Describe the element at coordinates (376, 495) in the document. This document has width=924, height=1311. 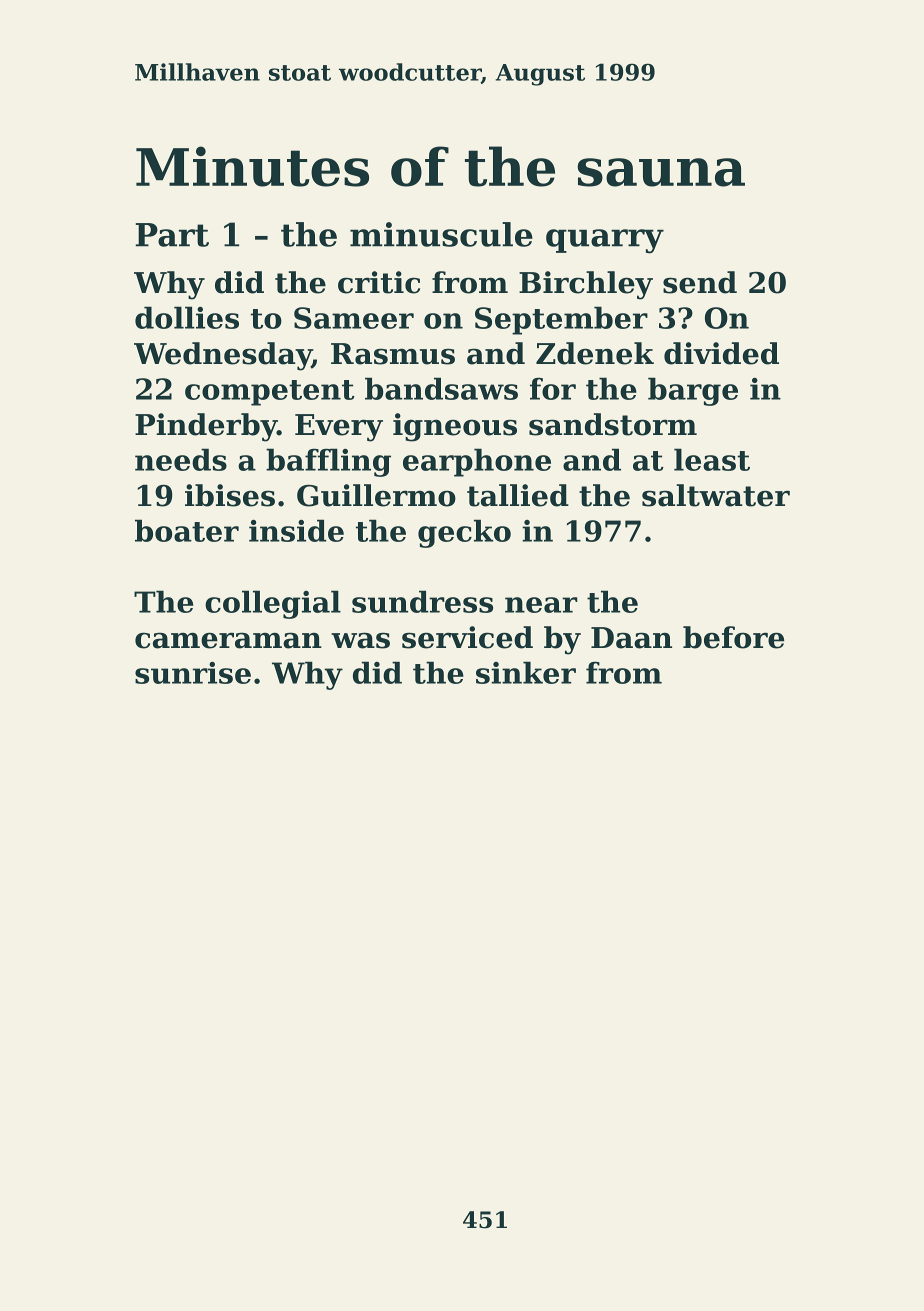
I see `Guillermo` at that location.
